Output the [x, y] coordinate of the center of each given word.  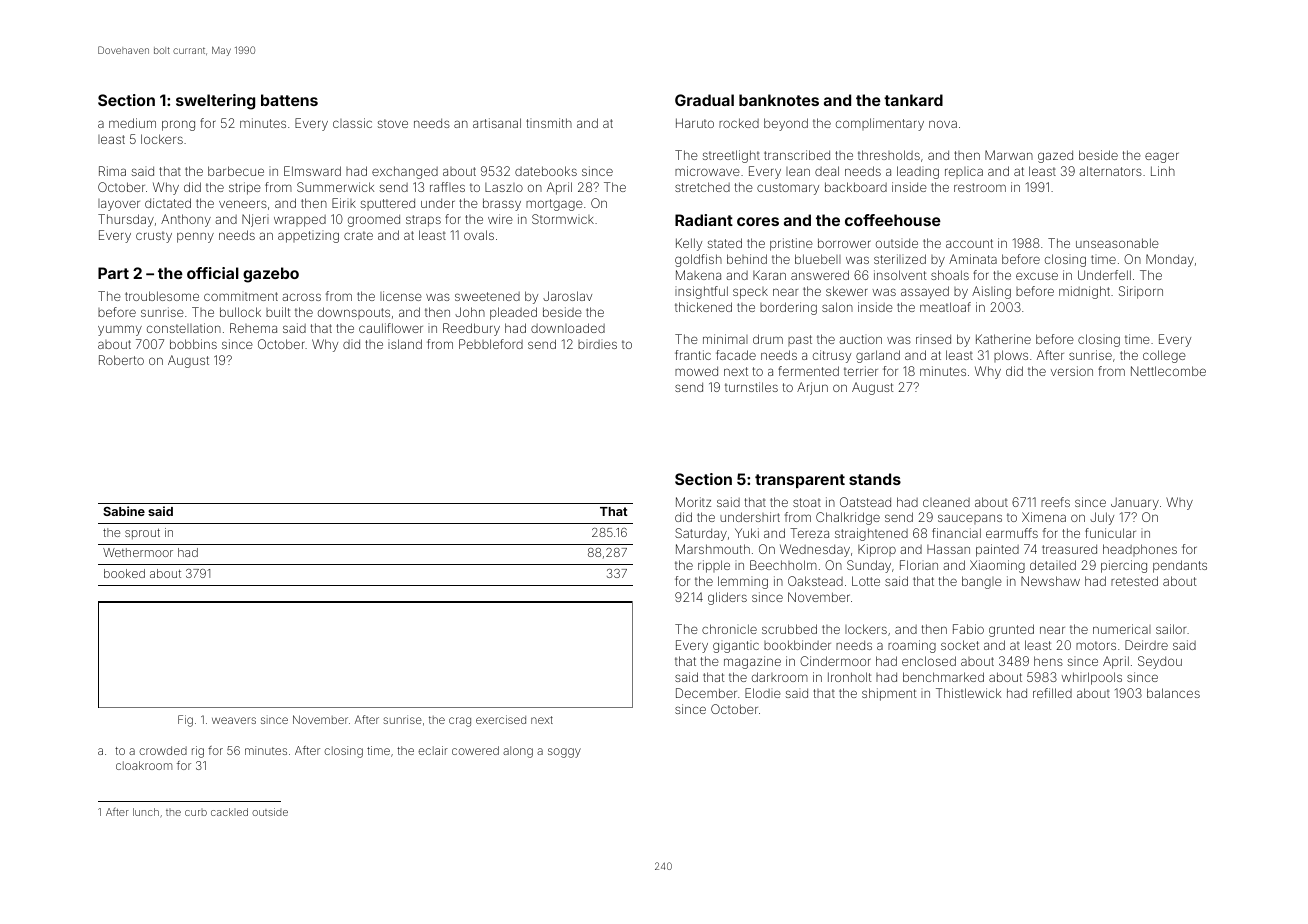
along [518, 752]
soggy [564, 753]
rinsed [933, 339]
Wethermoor [138, 552]
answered [820, 275]
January [1135, 503]
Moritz [693, 502]
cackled [229, 812]
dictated [168, 203]
